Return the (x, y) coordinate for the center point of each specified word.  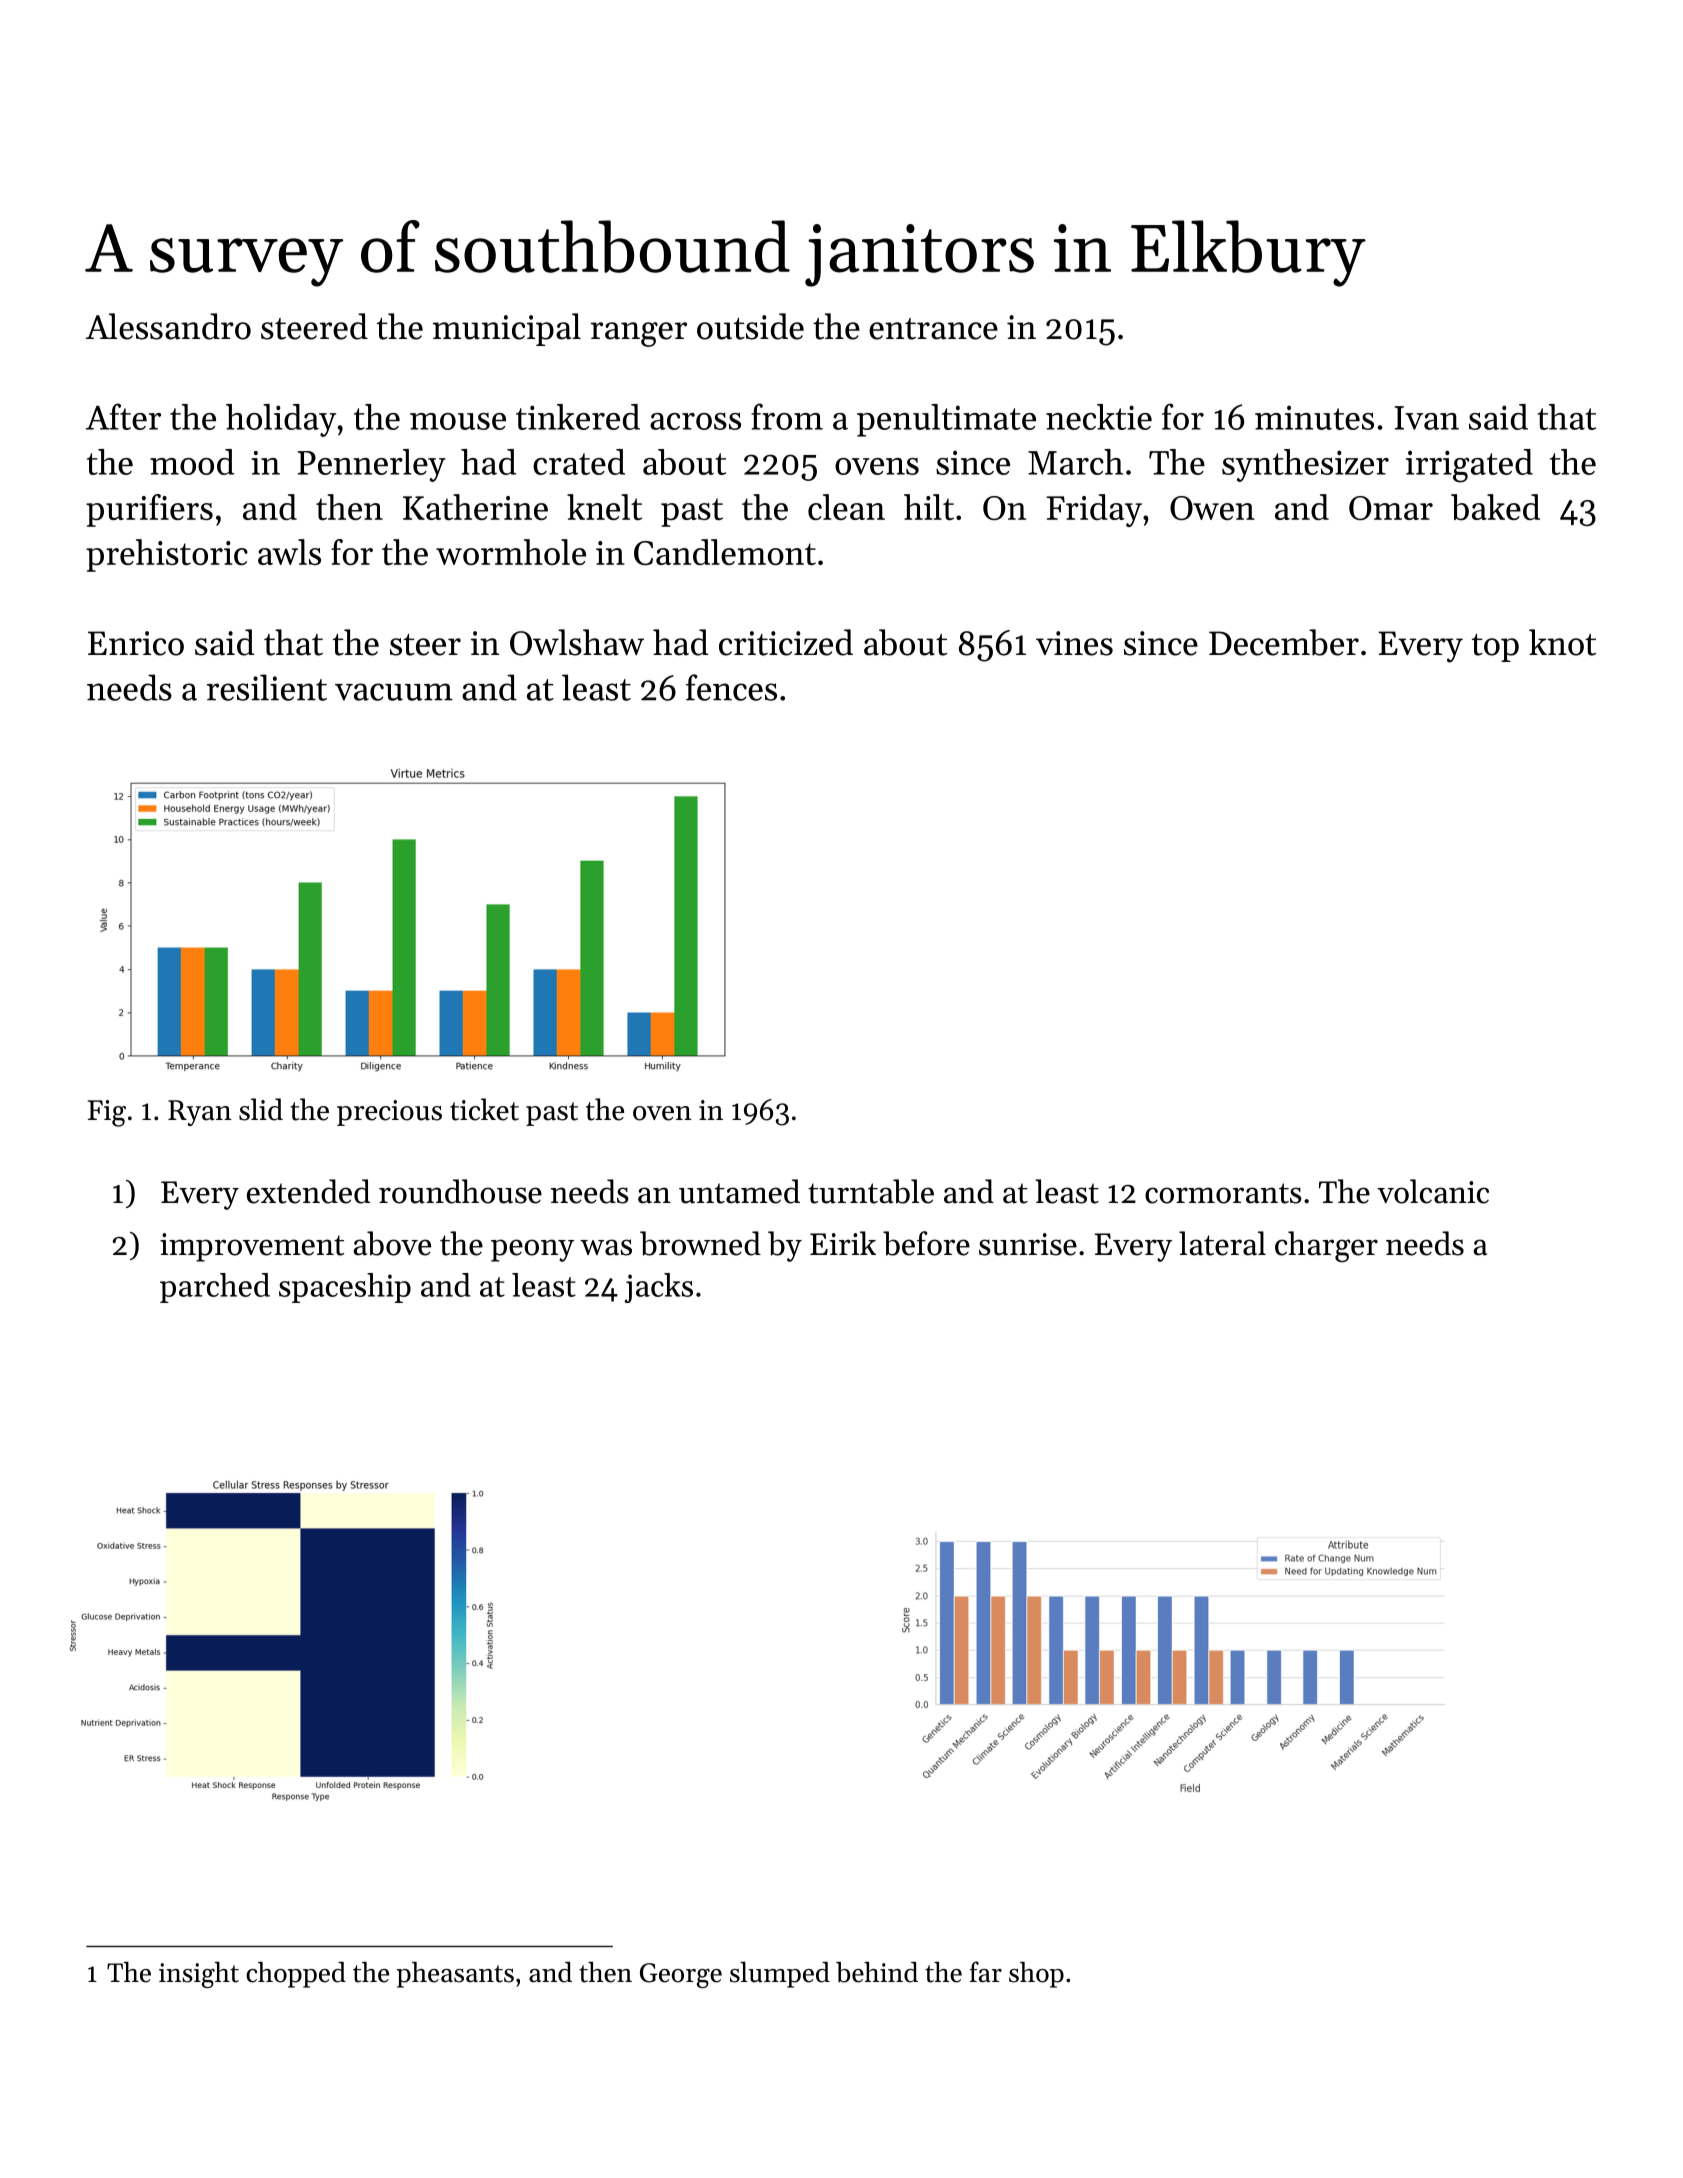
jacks (659, 1288)
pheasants (455, 1975)
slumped (780, 1975)
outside (750, 326)
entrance (933, 329)
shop (1036, 1975)
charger (1326, 1246)
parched (215, 1288)
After (123, 416)
